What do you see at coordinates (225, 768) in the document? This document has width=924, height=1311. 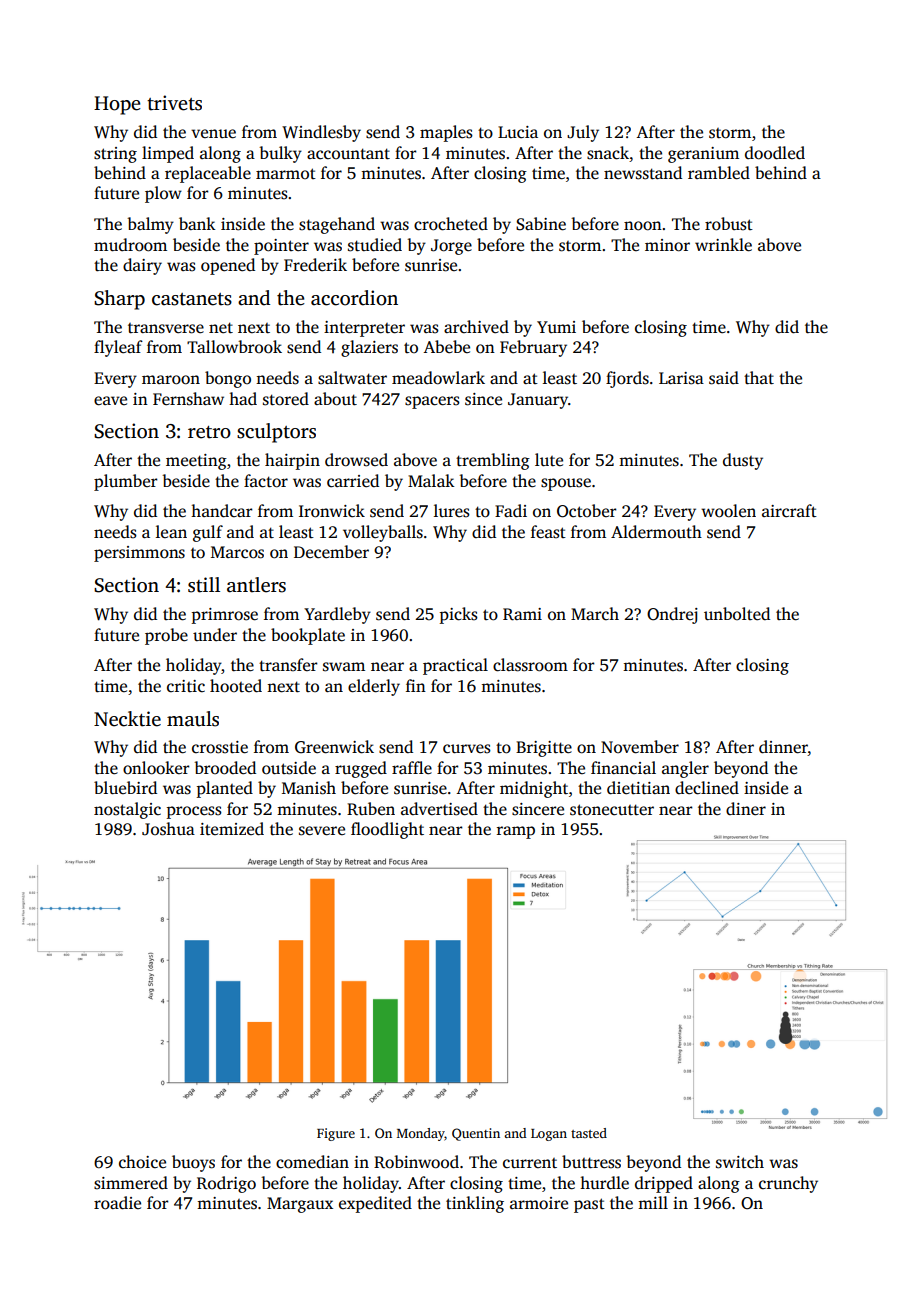 I see `brooded` at bounding box center [225, 768].
